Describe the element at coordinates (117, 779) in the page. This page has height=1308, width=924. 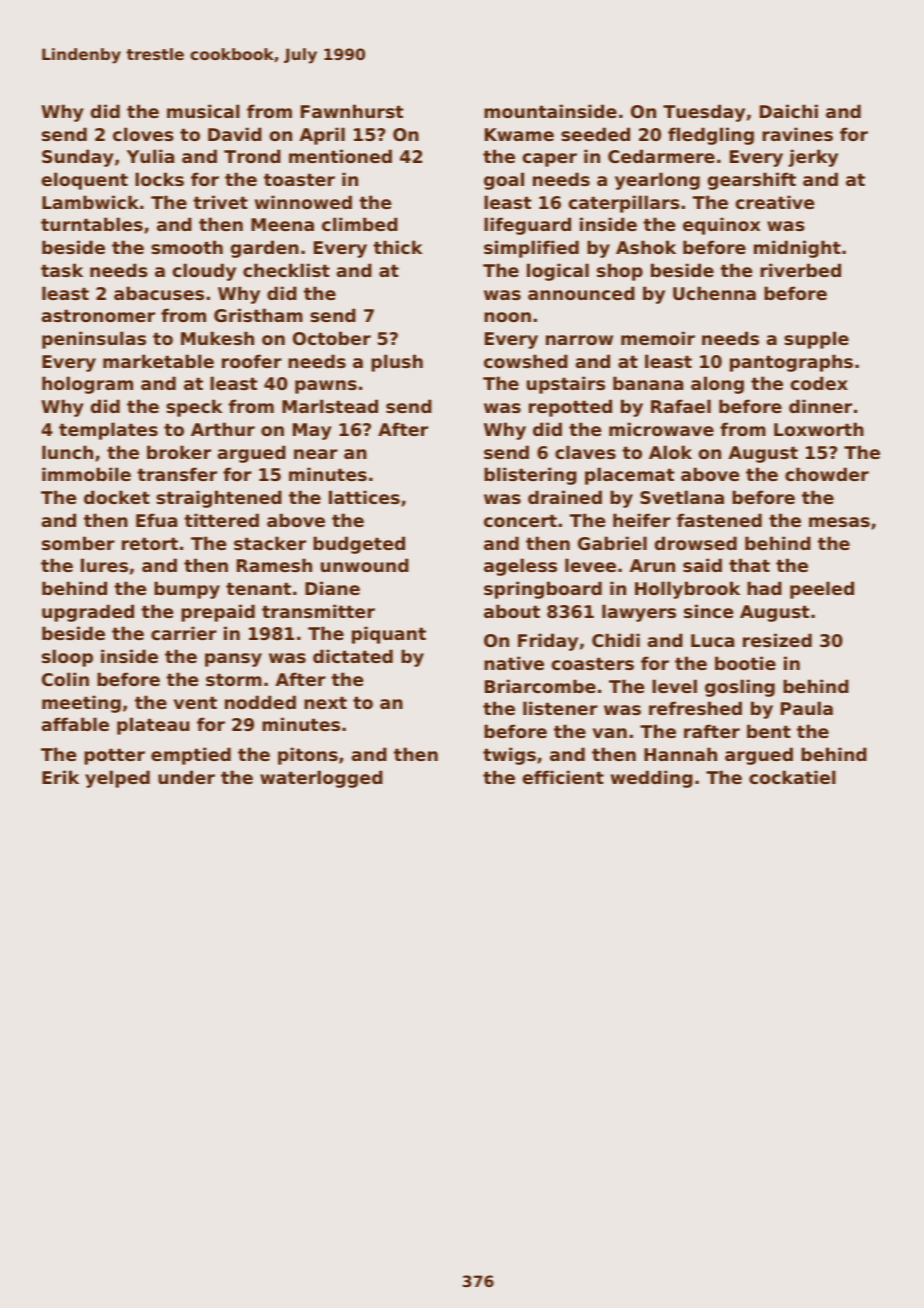
I see `yelped` at that location.
